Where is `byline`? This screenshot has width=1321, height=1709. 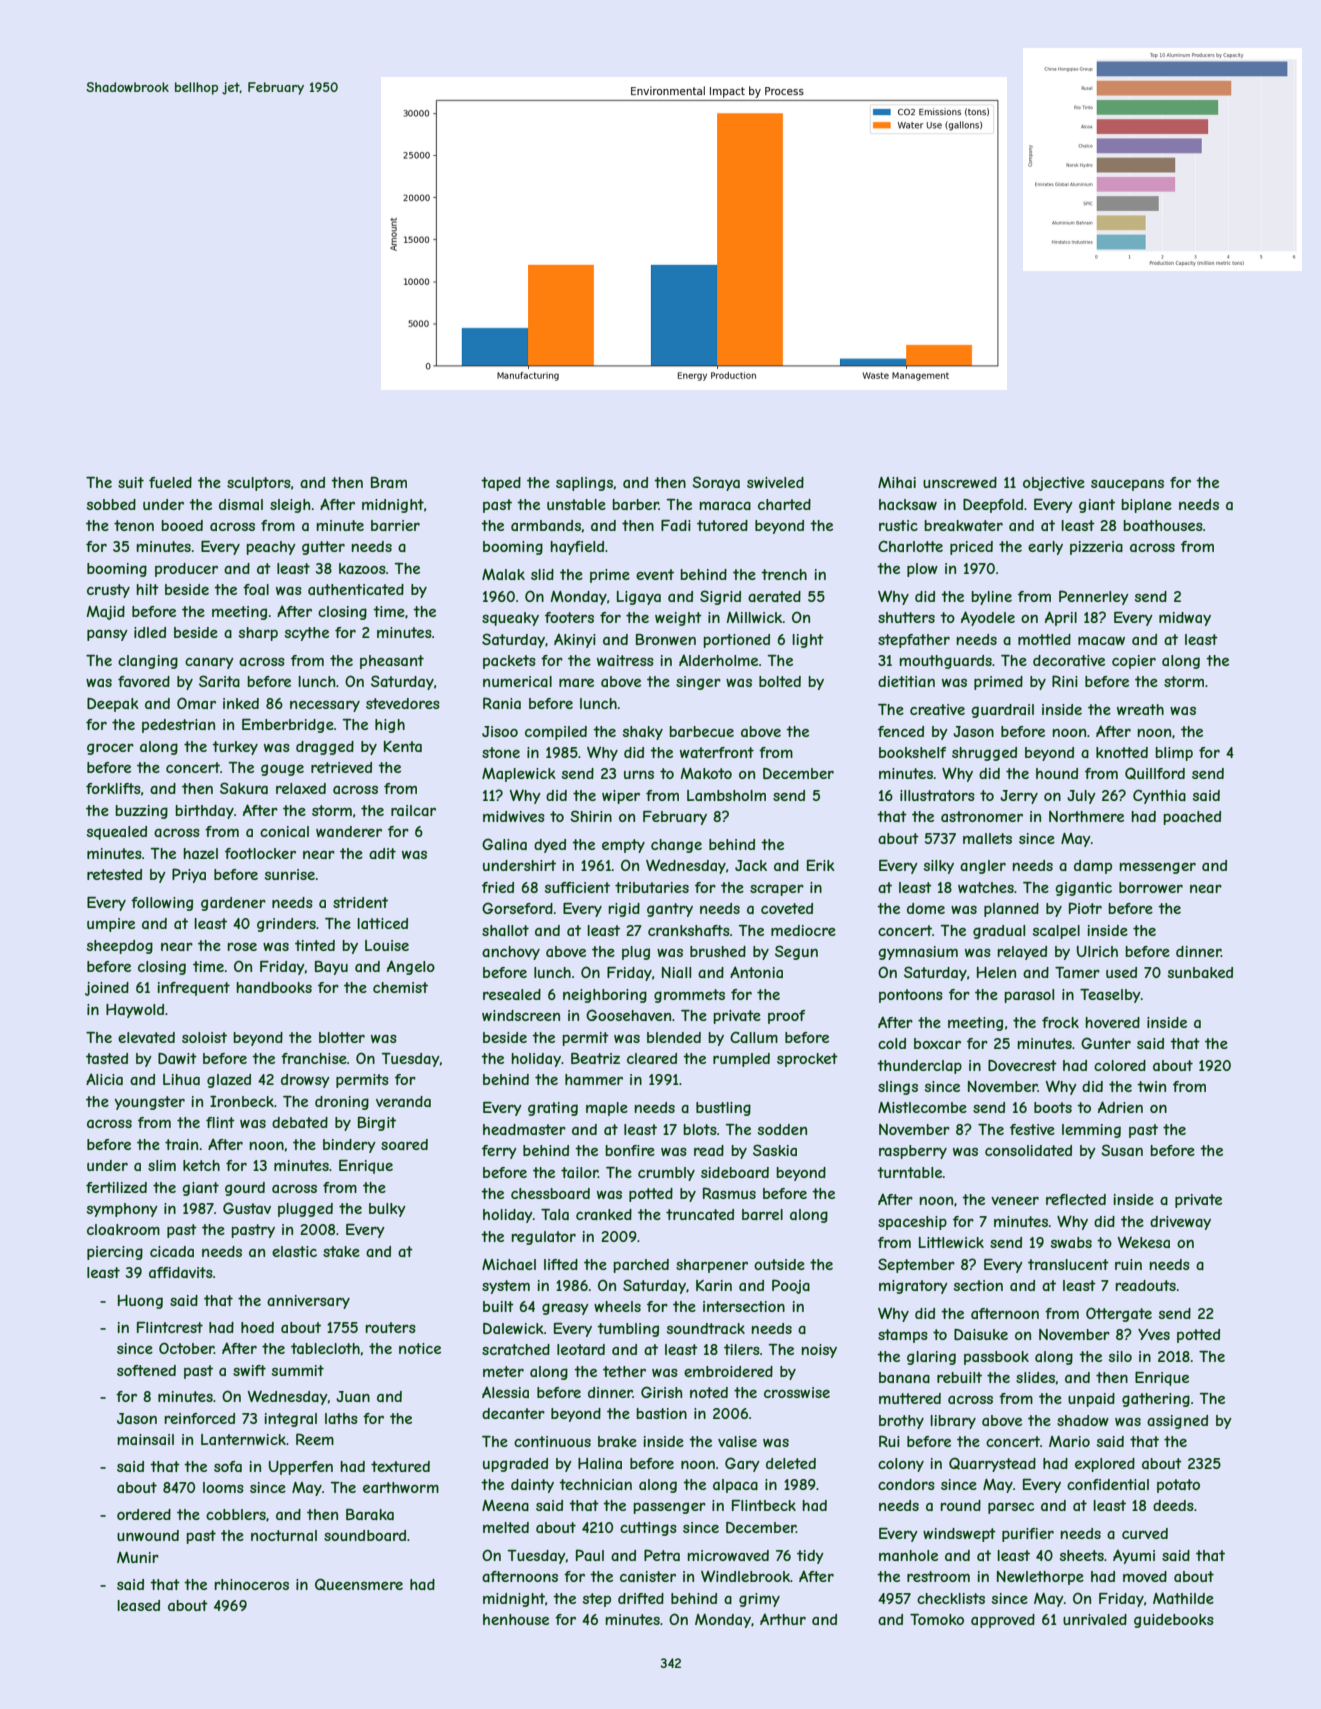
byline is located at coordinates (991, 598).
